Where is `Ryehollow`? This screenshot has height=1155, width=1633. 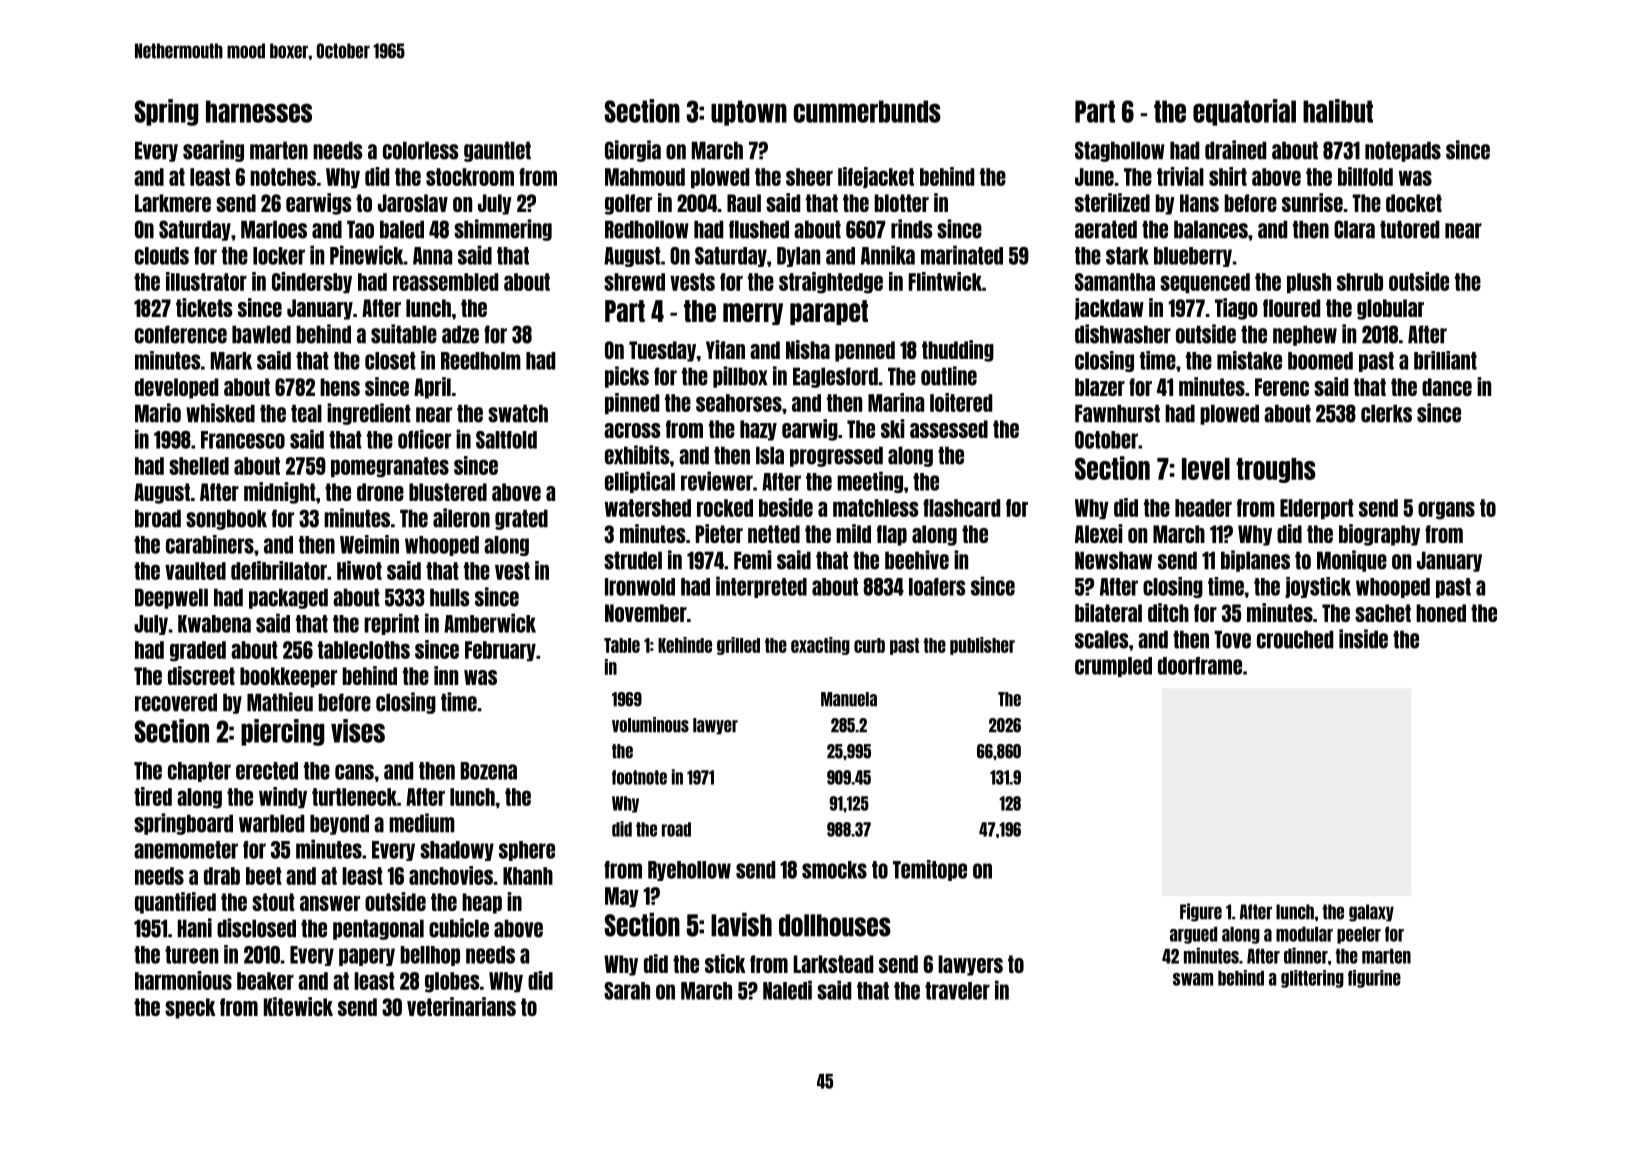
Ryehollow is located at coordinates (689, 871).
